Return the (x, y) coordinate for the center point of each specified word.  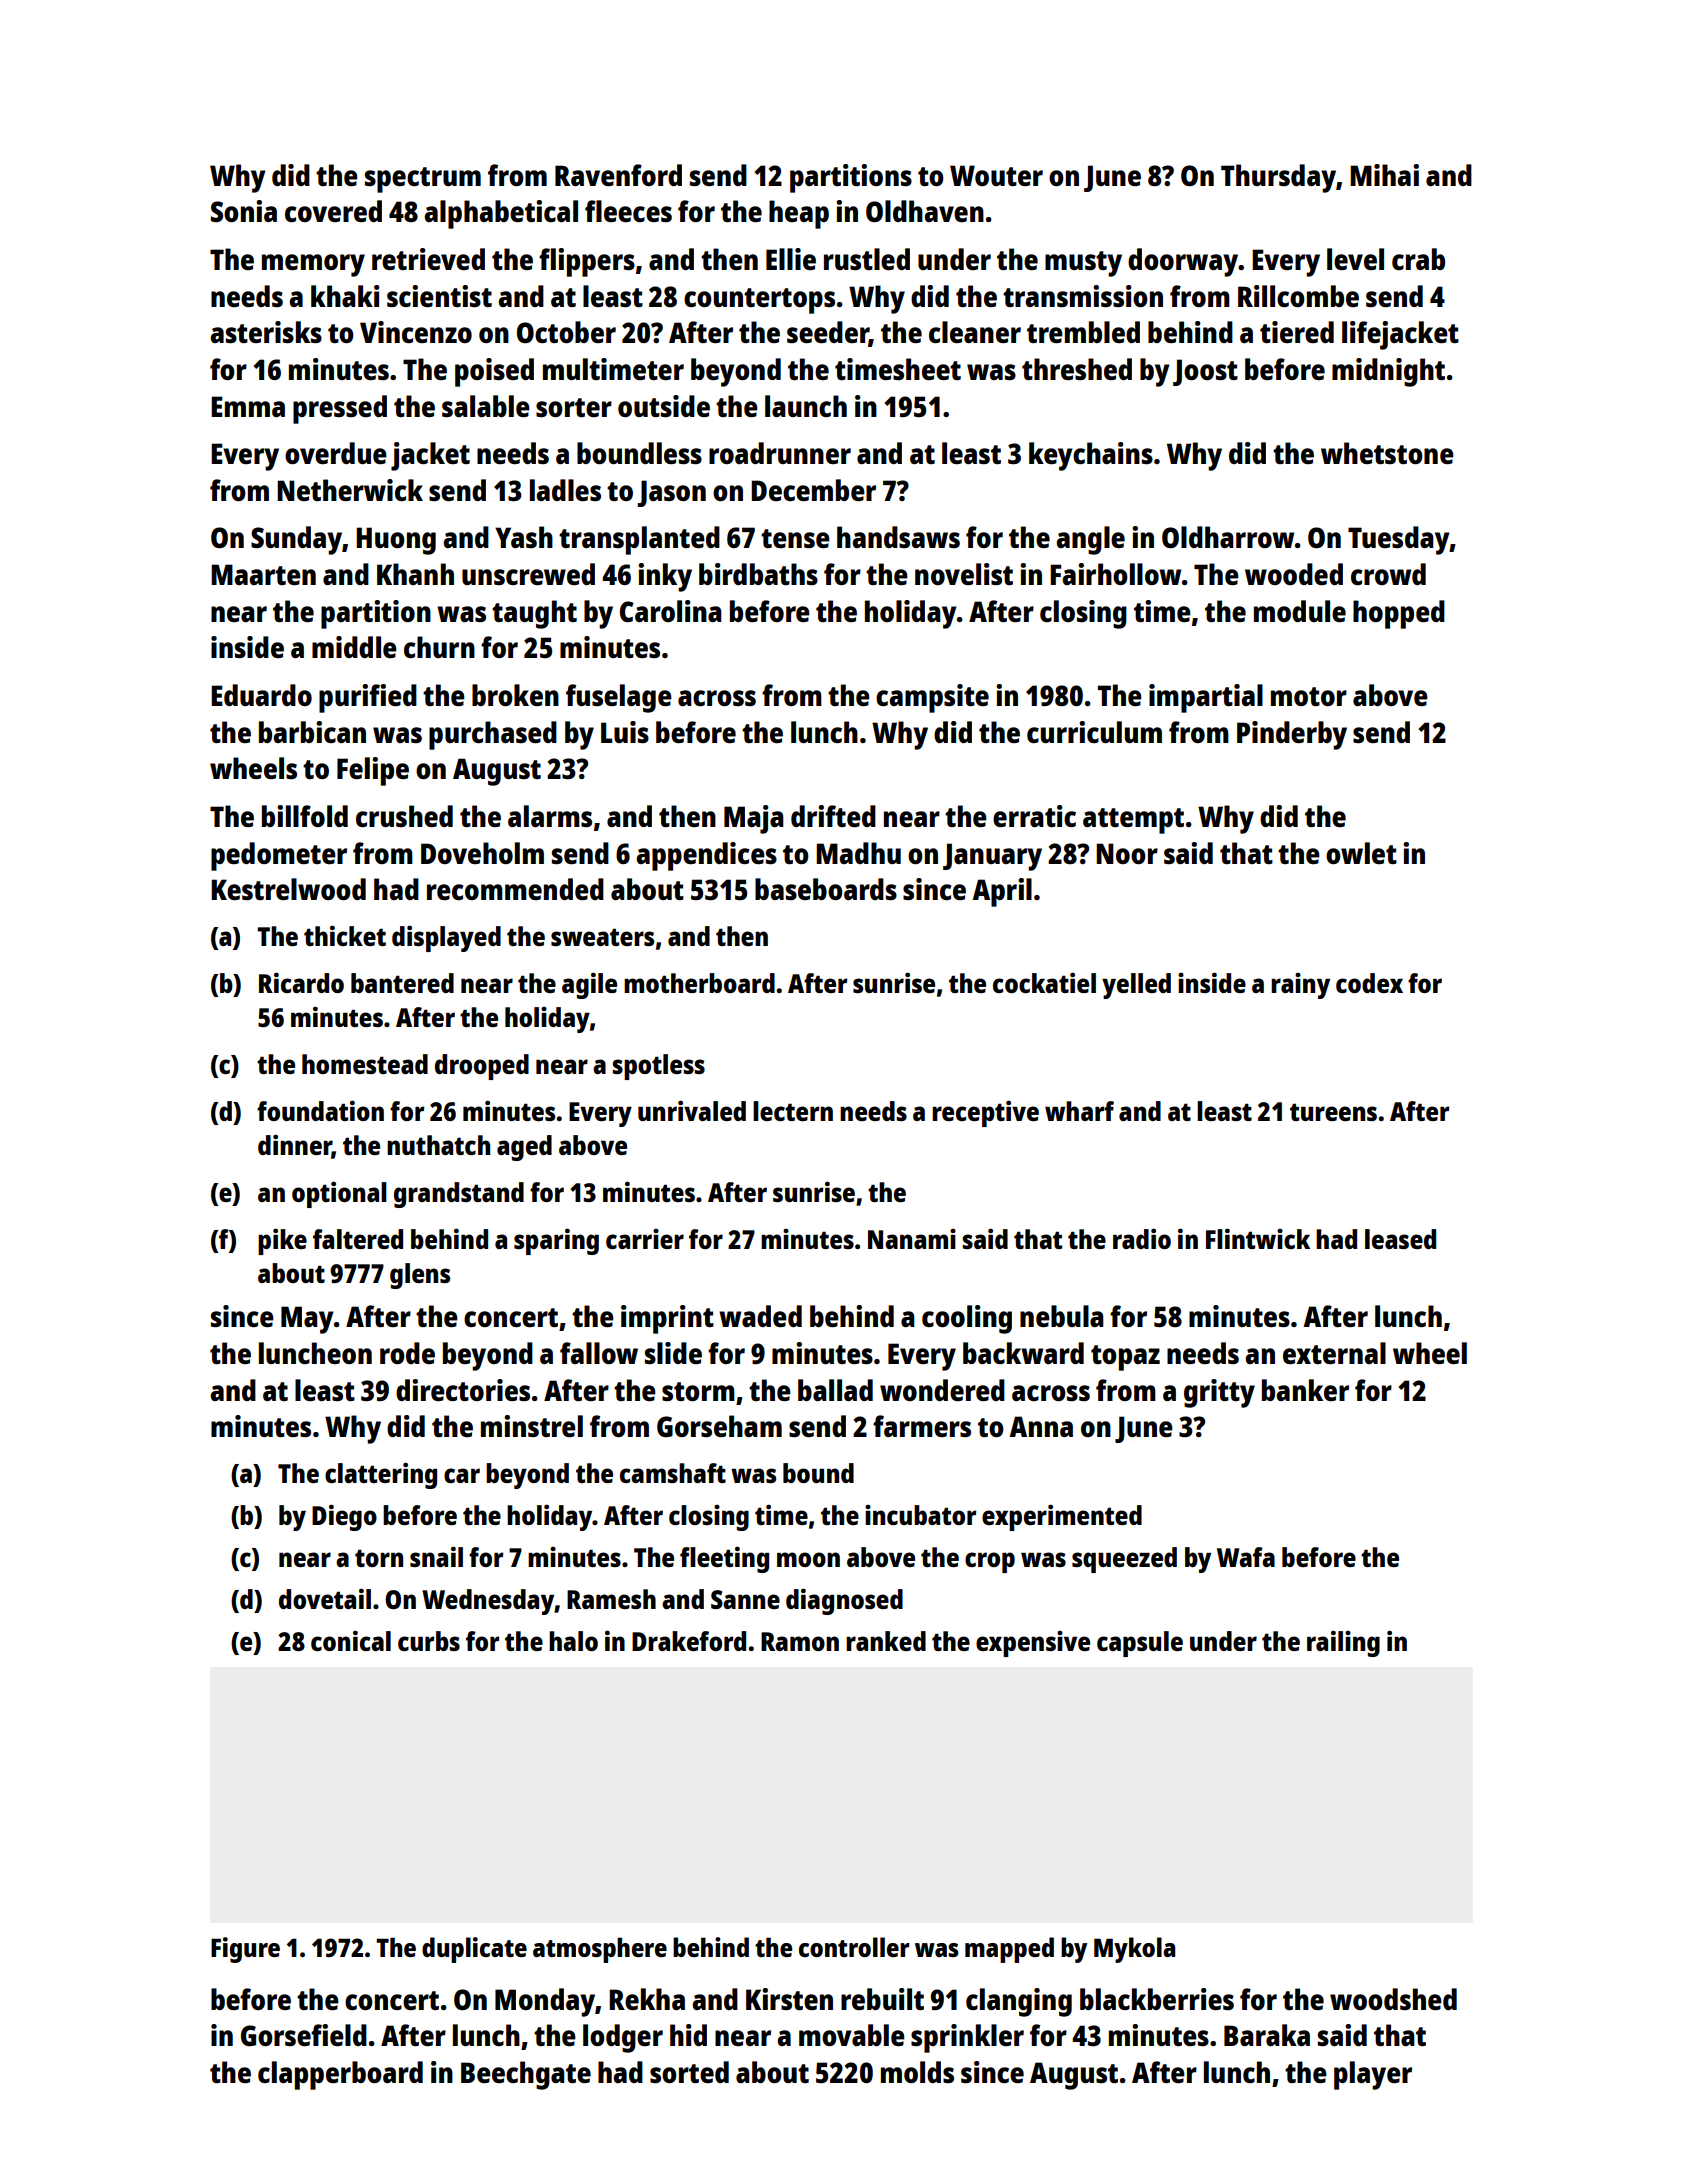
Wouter (996, 175)
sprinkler (967, 2038)
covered (333, 211)
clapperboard (340, 2075)
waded (760, 1316)
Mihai (1384, 175)
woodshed (1393, 1999)
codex (1369, 983)
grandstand (459, 1195)
